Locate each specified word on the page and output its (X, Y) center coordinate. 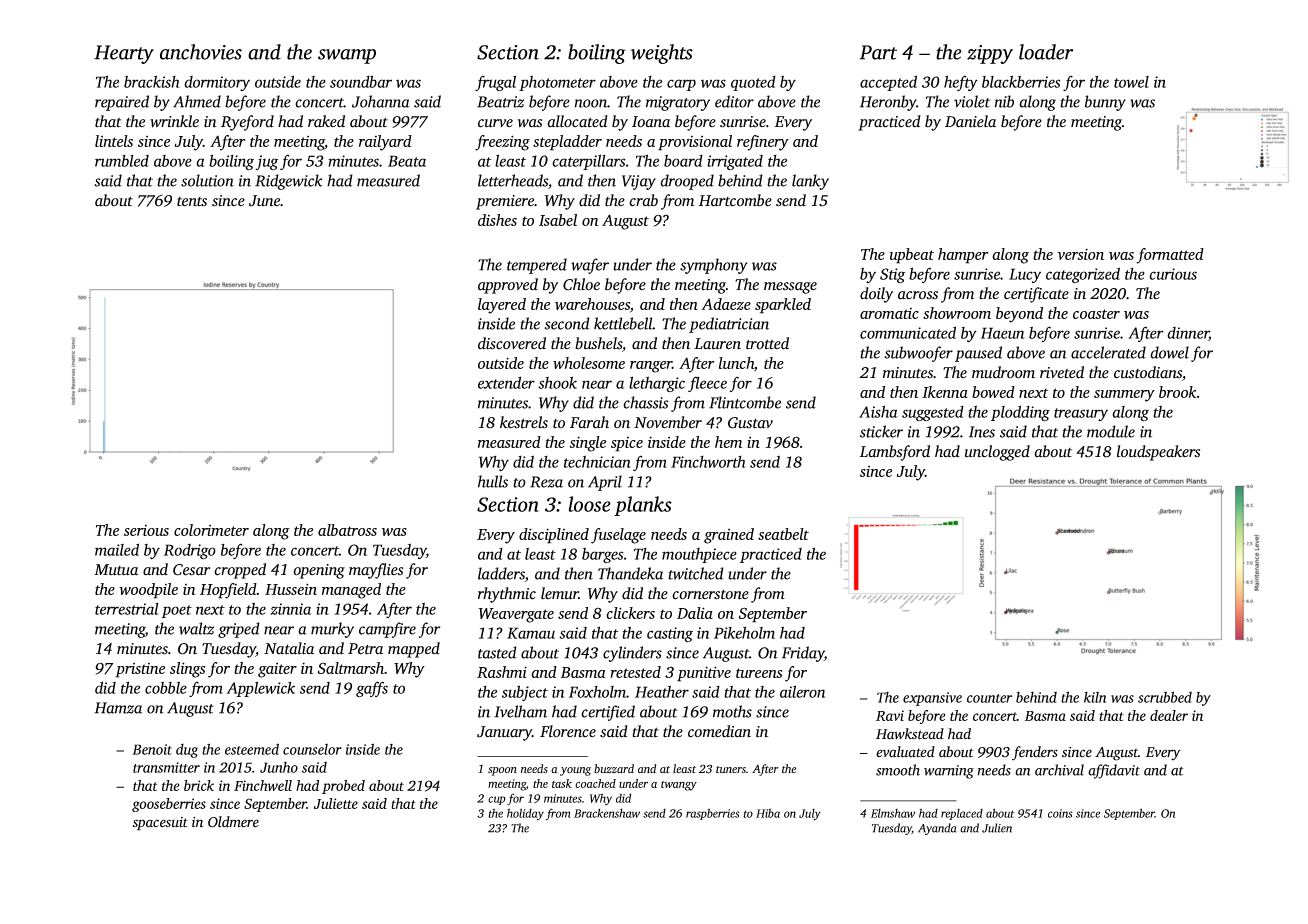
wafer (590, 266)
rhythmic (507, 595)
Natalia (289, 648)
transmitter (166, 767)
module (1111, 431)
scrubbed (1165, 697)
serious (146, 530)
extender (506, 382)
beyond (1019, 315)
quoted (753, 83)
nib (1004, 101)
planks (643, 506)
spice (627, 444)
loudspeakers (1158, 453)
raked (326, 121)
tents (192, 202)
